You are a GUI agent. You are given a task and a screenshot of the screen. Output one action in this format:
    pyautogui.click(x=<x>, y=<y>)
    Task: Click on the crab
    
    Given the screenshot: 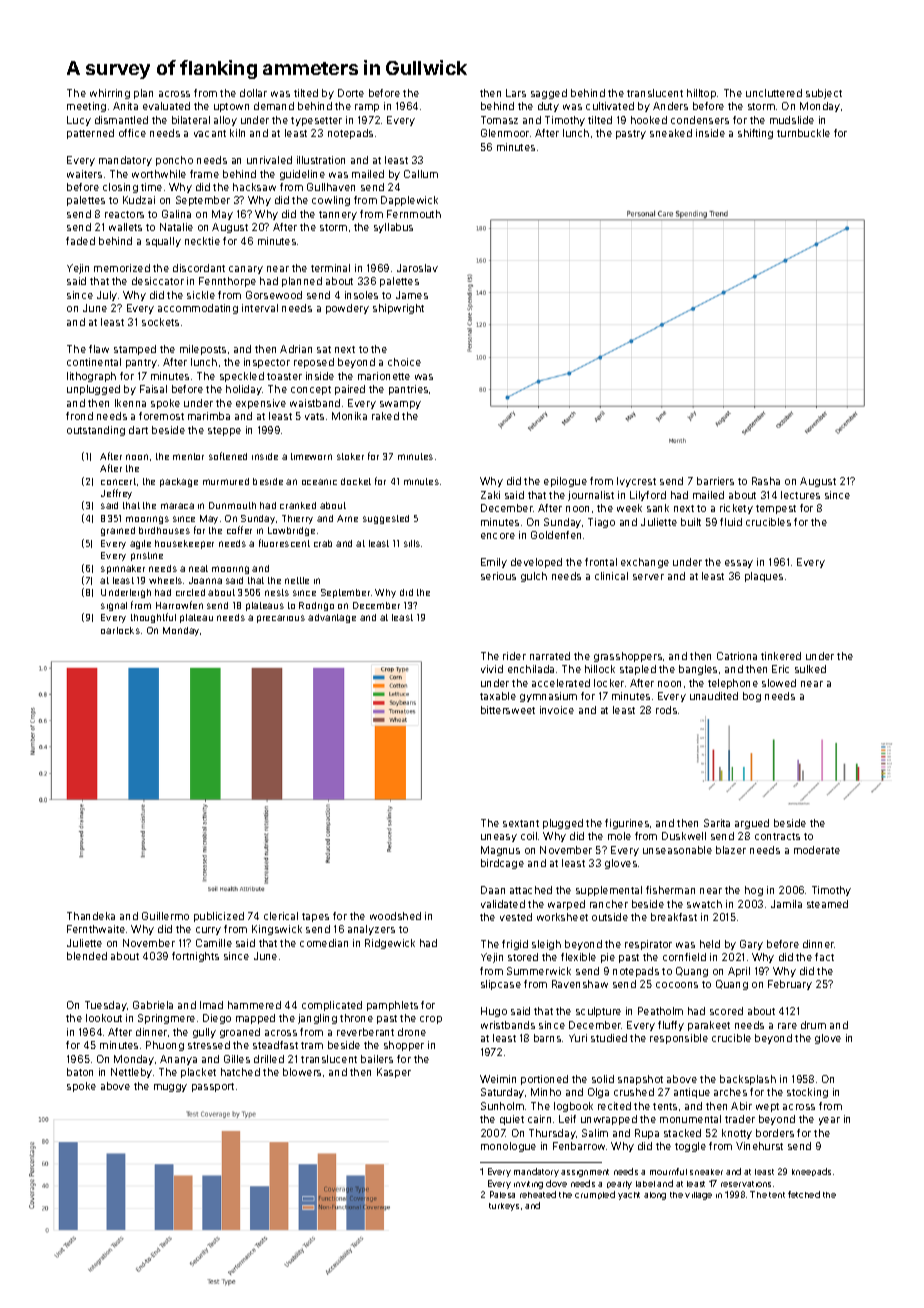 What is the action you would take?
    pyautogui.click(x=323, y=543)
